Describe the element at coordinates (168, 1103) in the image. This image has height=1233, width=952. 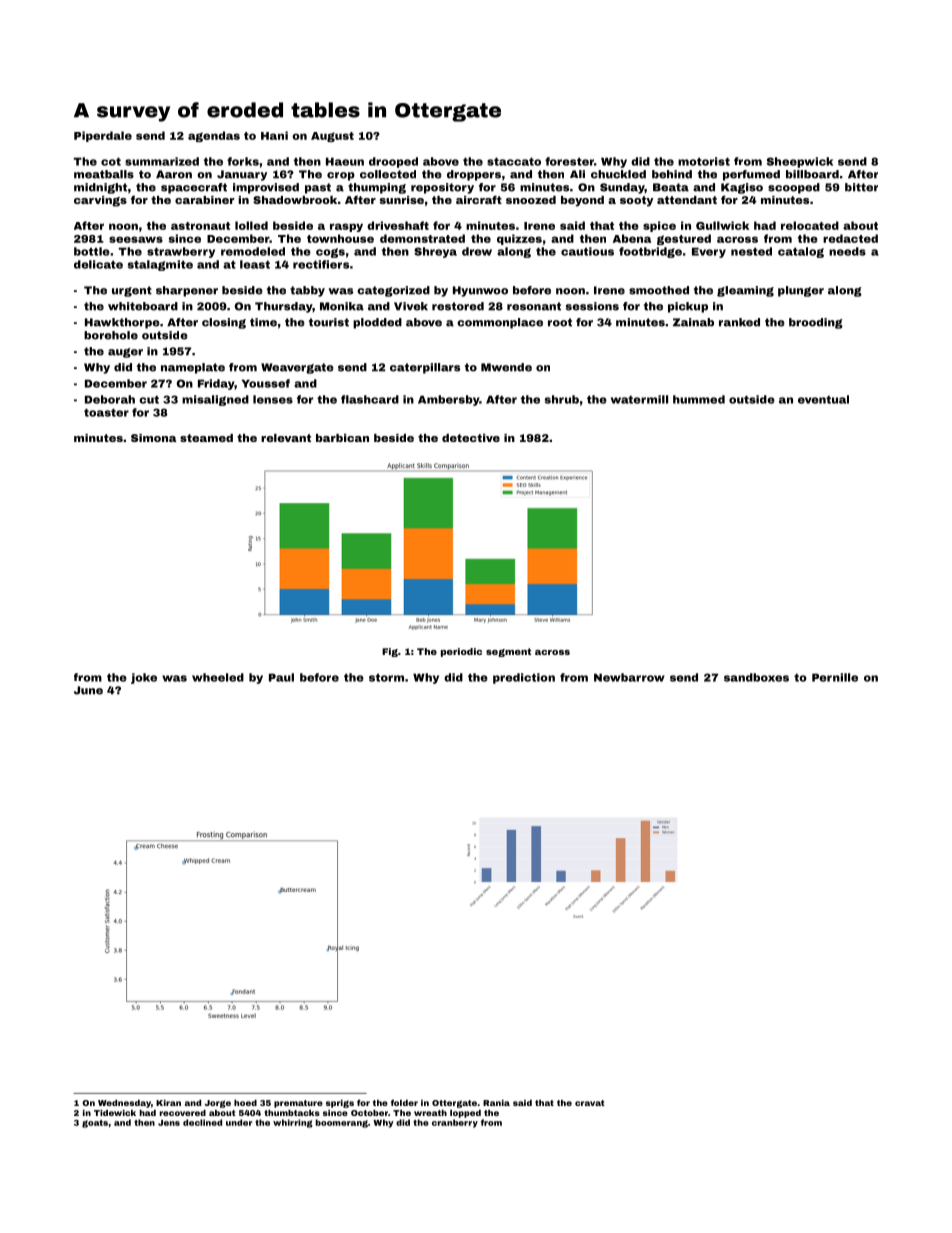
I see `Kiran` at that location.
